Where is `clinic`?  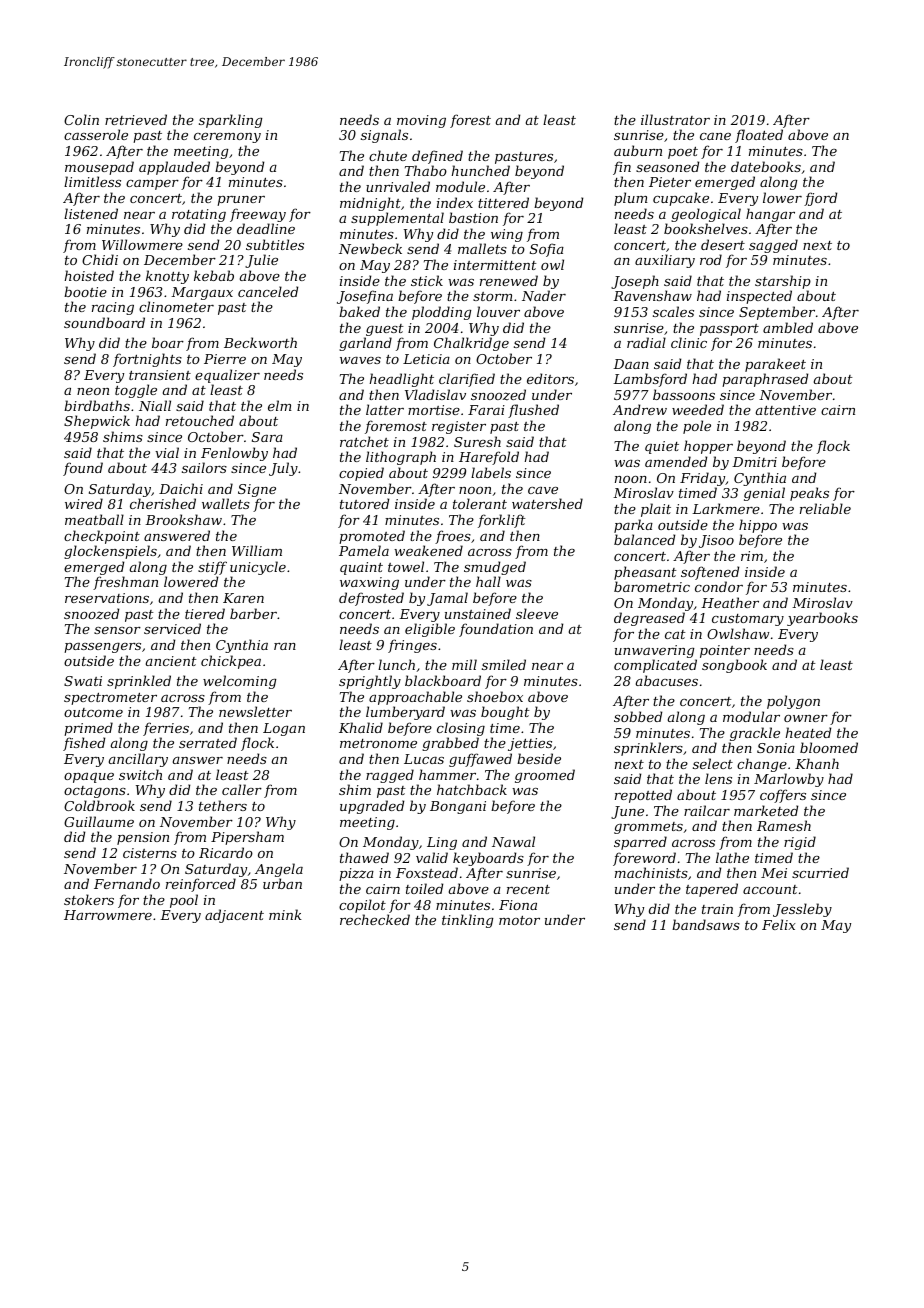
clinic is located at coordinates (689, 342).
